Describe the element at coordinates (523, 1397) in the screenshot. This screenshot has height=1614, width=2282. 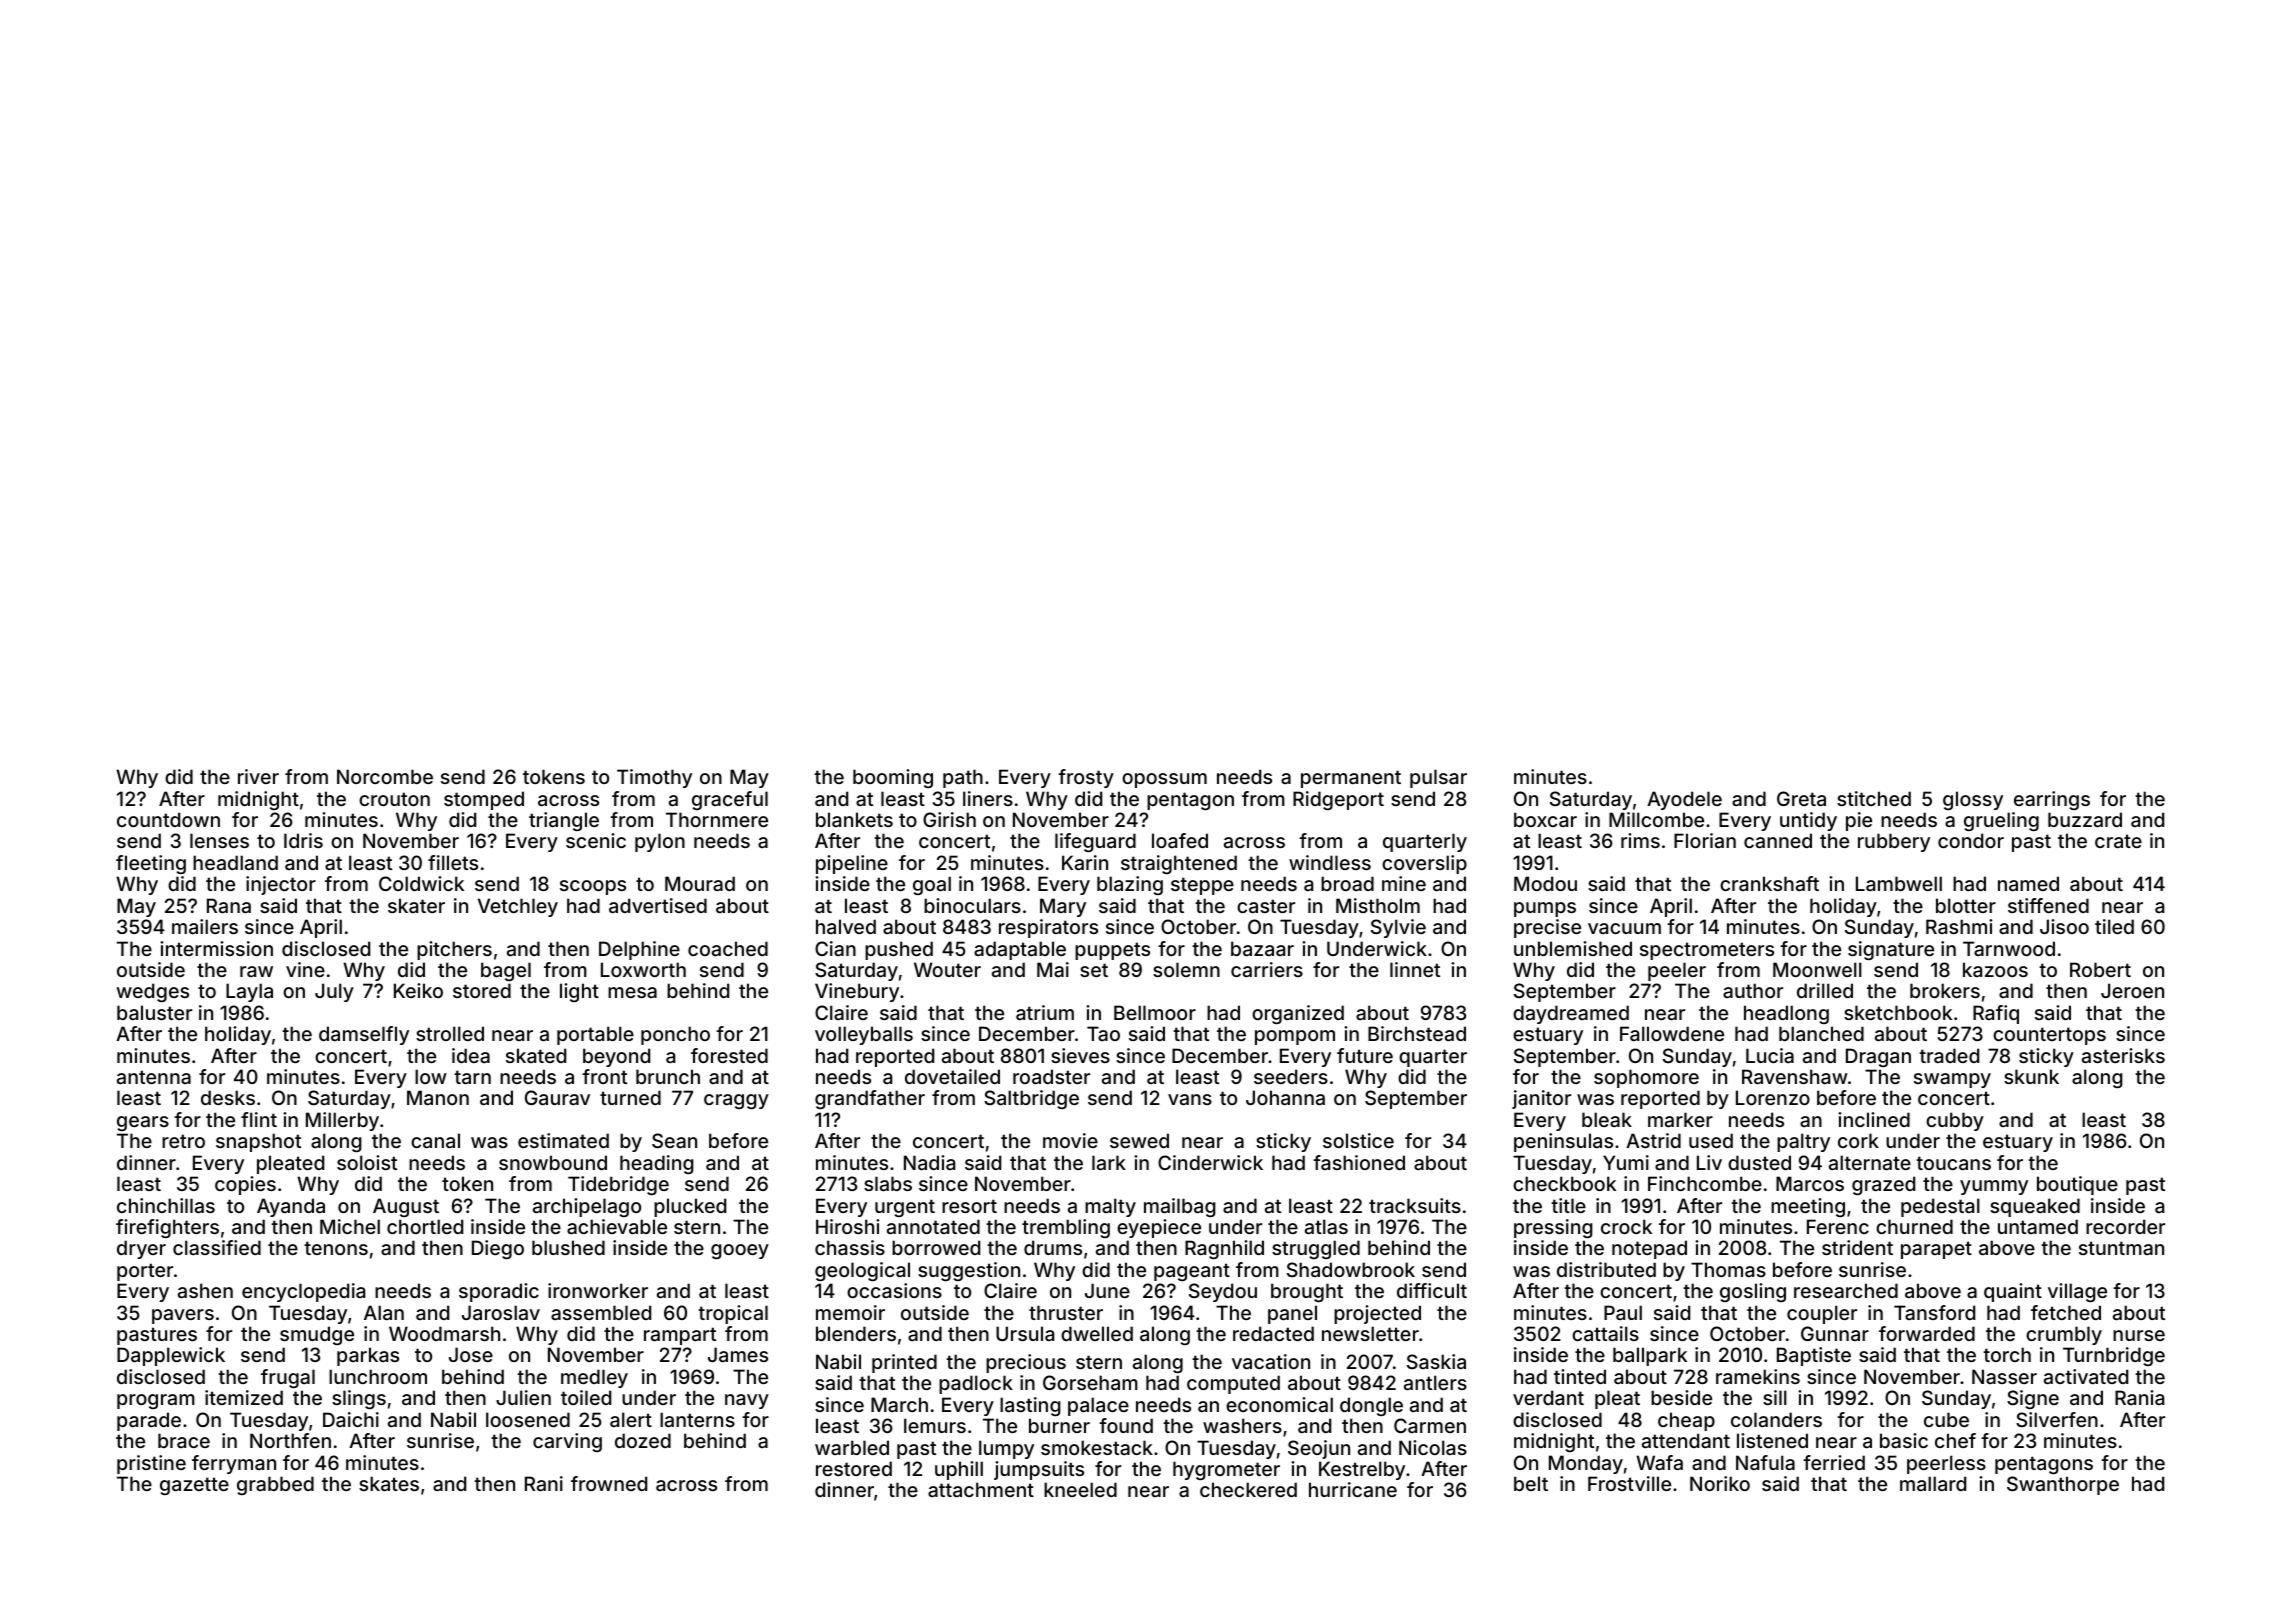
I see `Julien` at that location.
